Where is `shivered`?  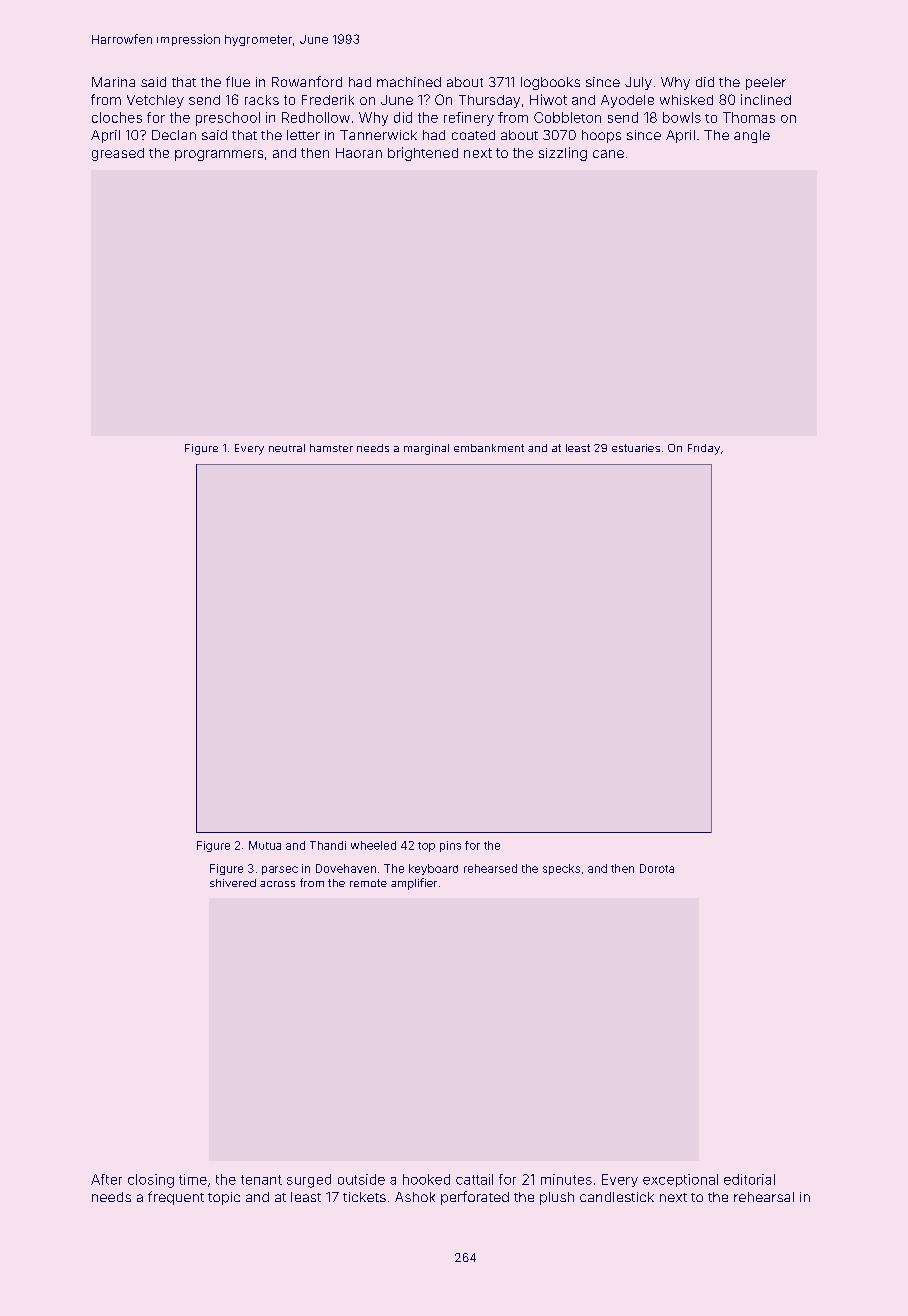
shivered is located at coordinates (233, 883).
